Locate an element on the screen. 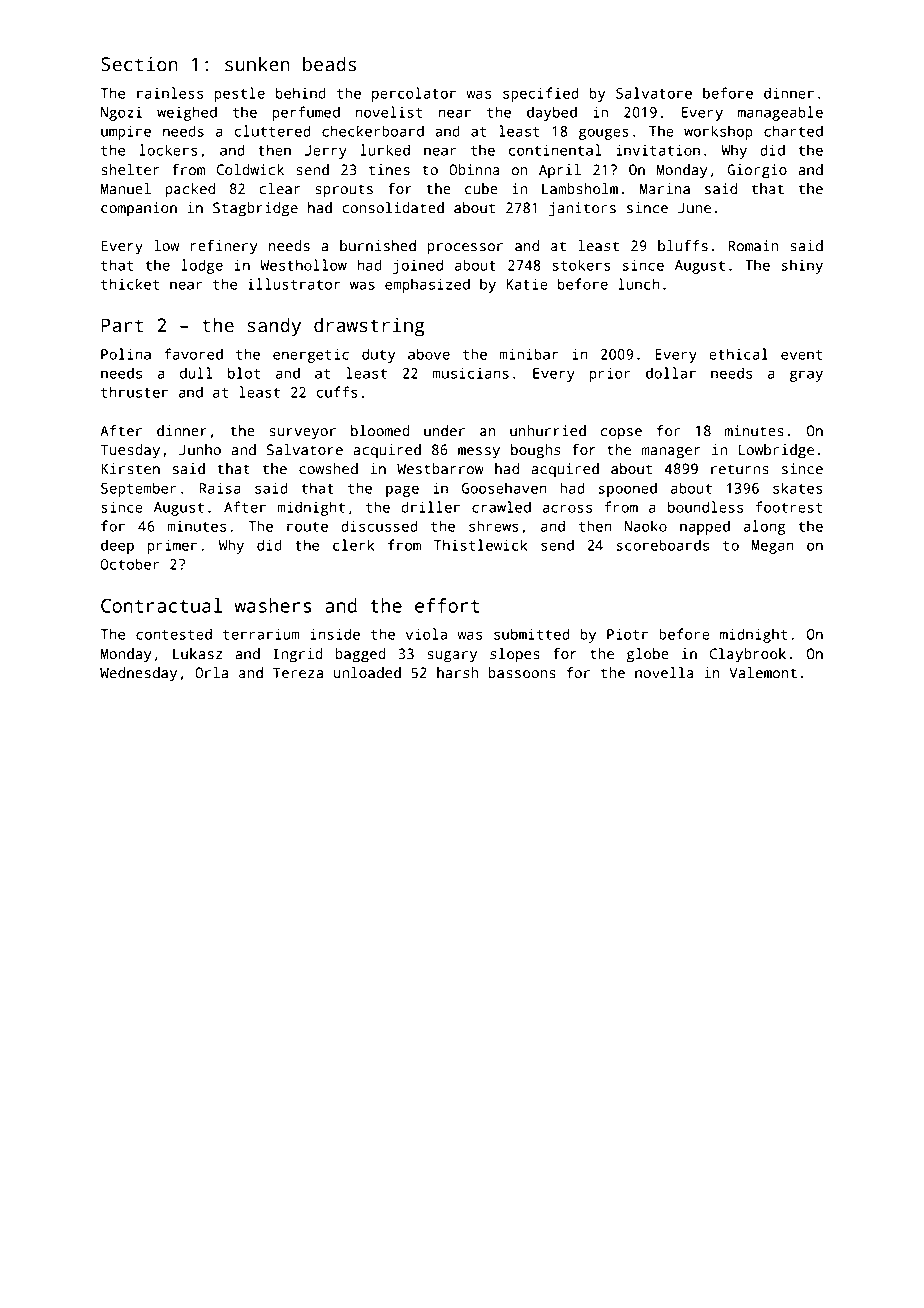 Image resolution: width=924 pixels, height=1308 pixels. thicket is located at coordinates (130, 284).
